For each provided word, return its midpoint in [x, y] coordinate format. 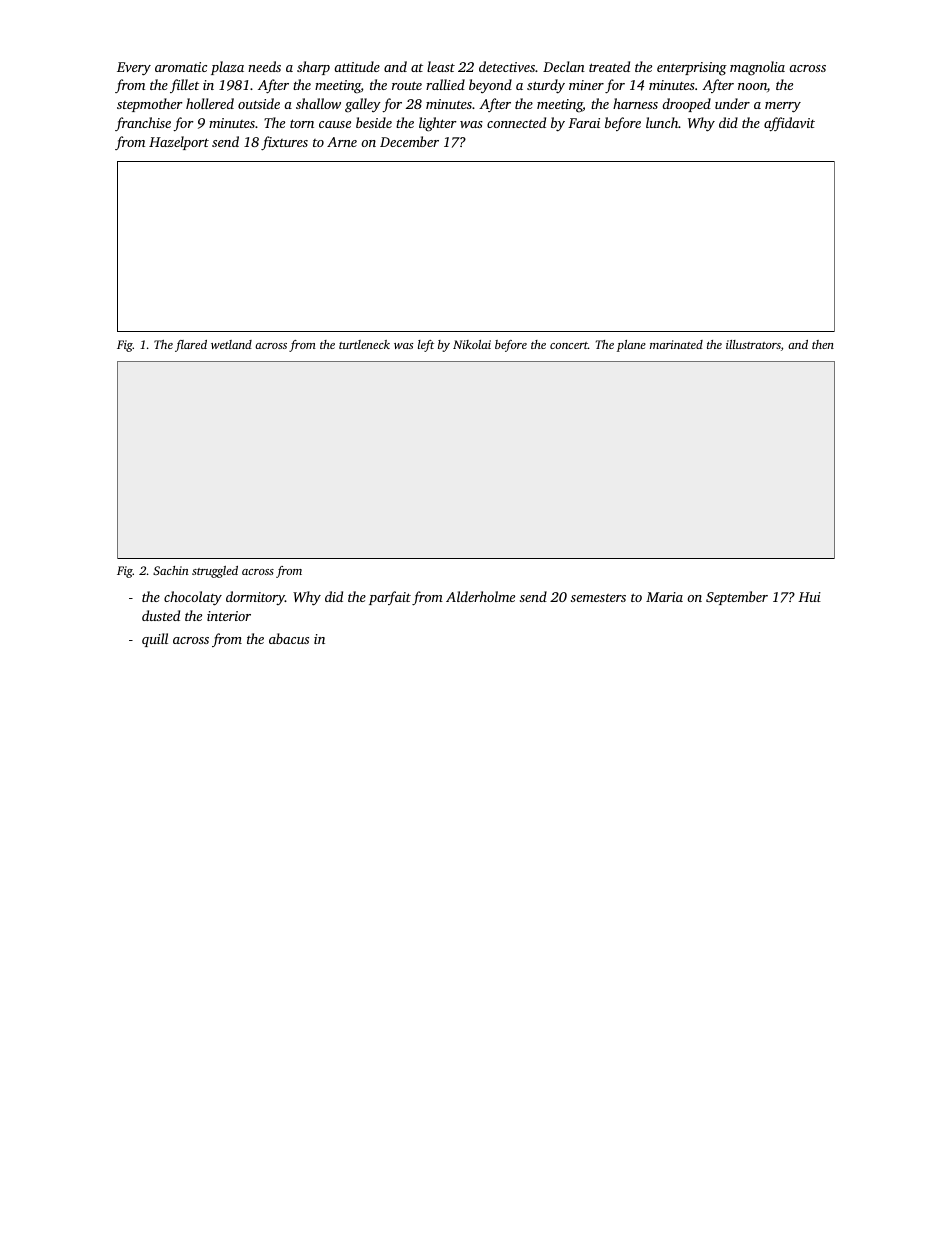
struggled [215, 572]
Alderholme [480, 596]
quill [155, 640]
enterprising [692, 69]
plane [631, 346]
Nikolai [472, 344]
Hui [809, 597]
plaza [227, 68]
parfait [390, 598]
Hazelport [179, 143]
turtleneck [364, 344]
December [409, 141]
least [441, 66]
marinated [676, 344]
